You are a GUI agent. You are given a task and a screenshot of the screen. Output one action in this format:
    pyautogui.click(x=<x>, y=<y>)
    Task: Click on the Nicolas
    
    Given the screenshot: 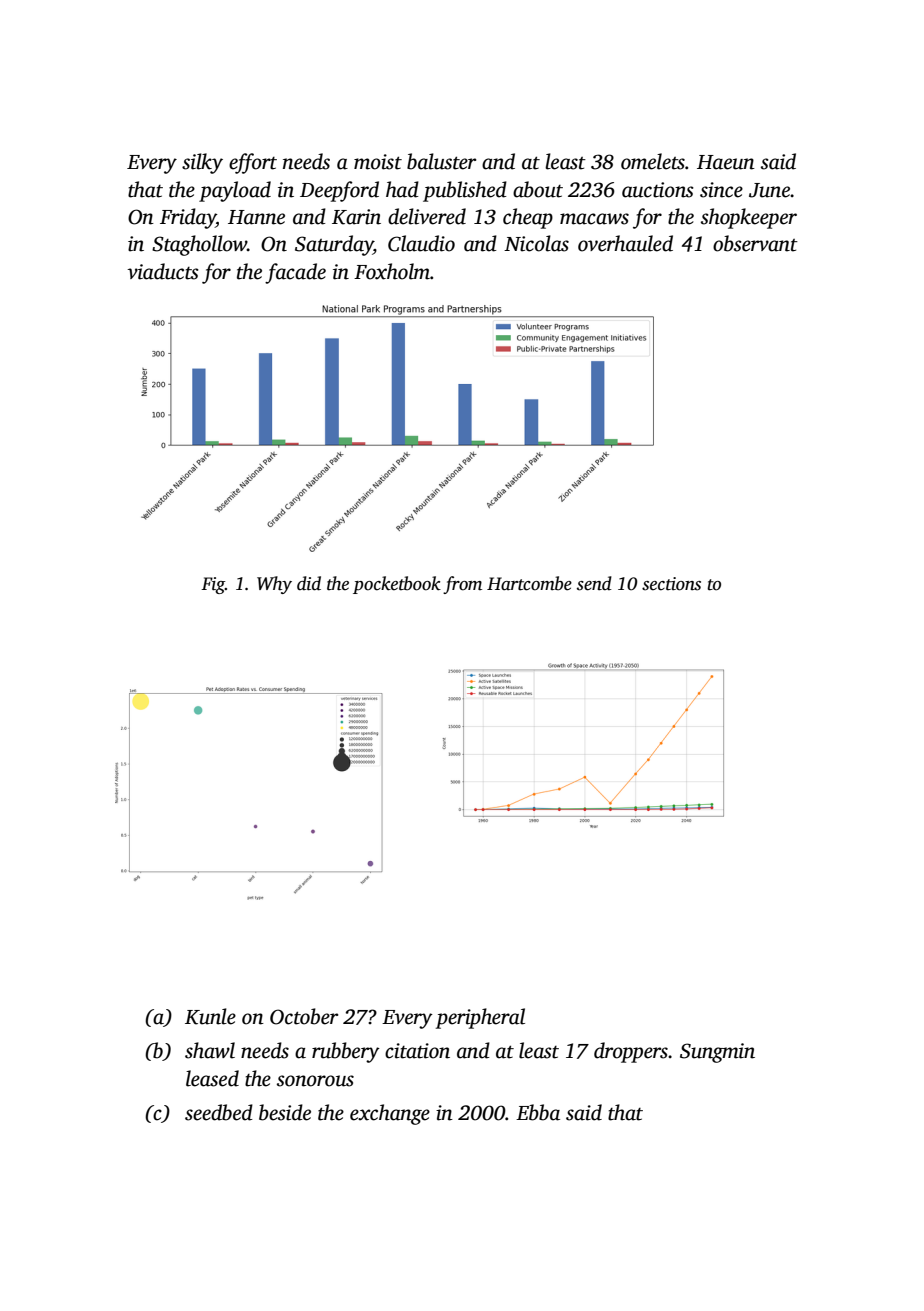 What is the action you would take?
    pyautogui.click(x=536, y=243)
